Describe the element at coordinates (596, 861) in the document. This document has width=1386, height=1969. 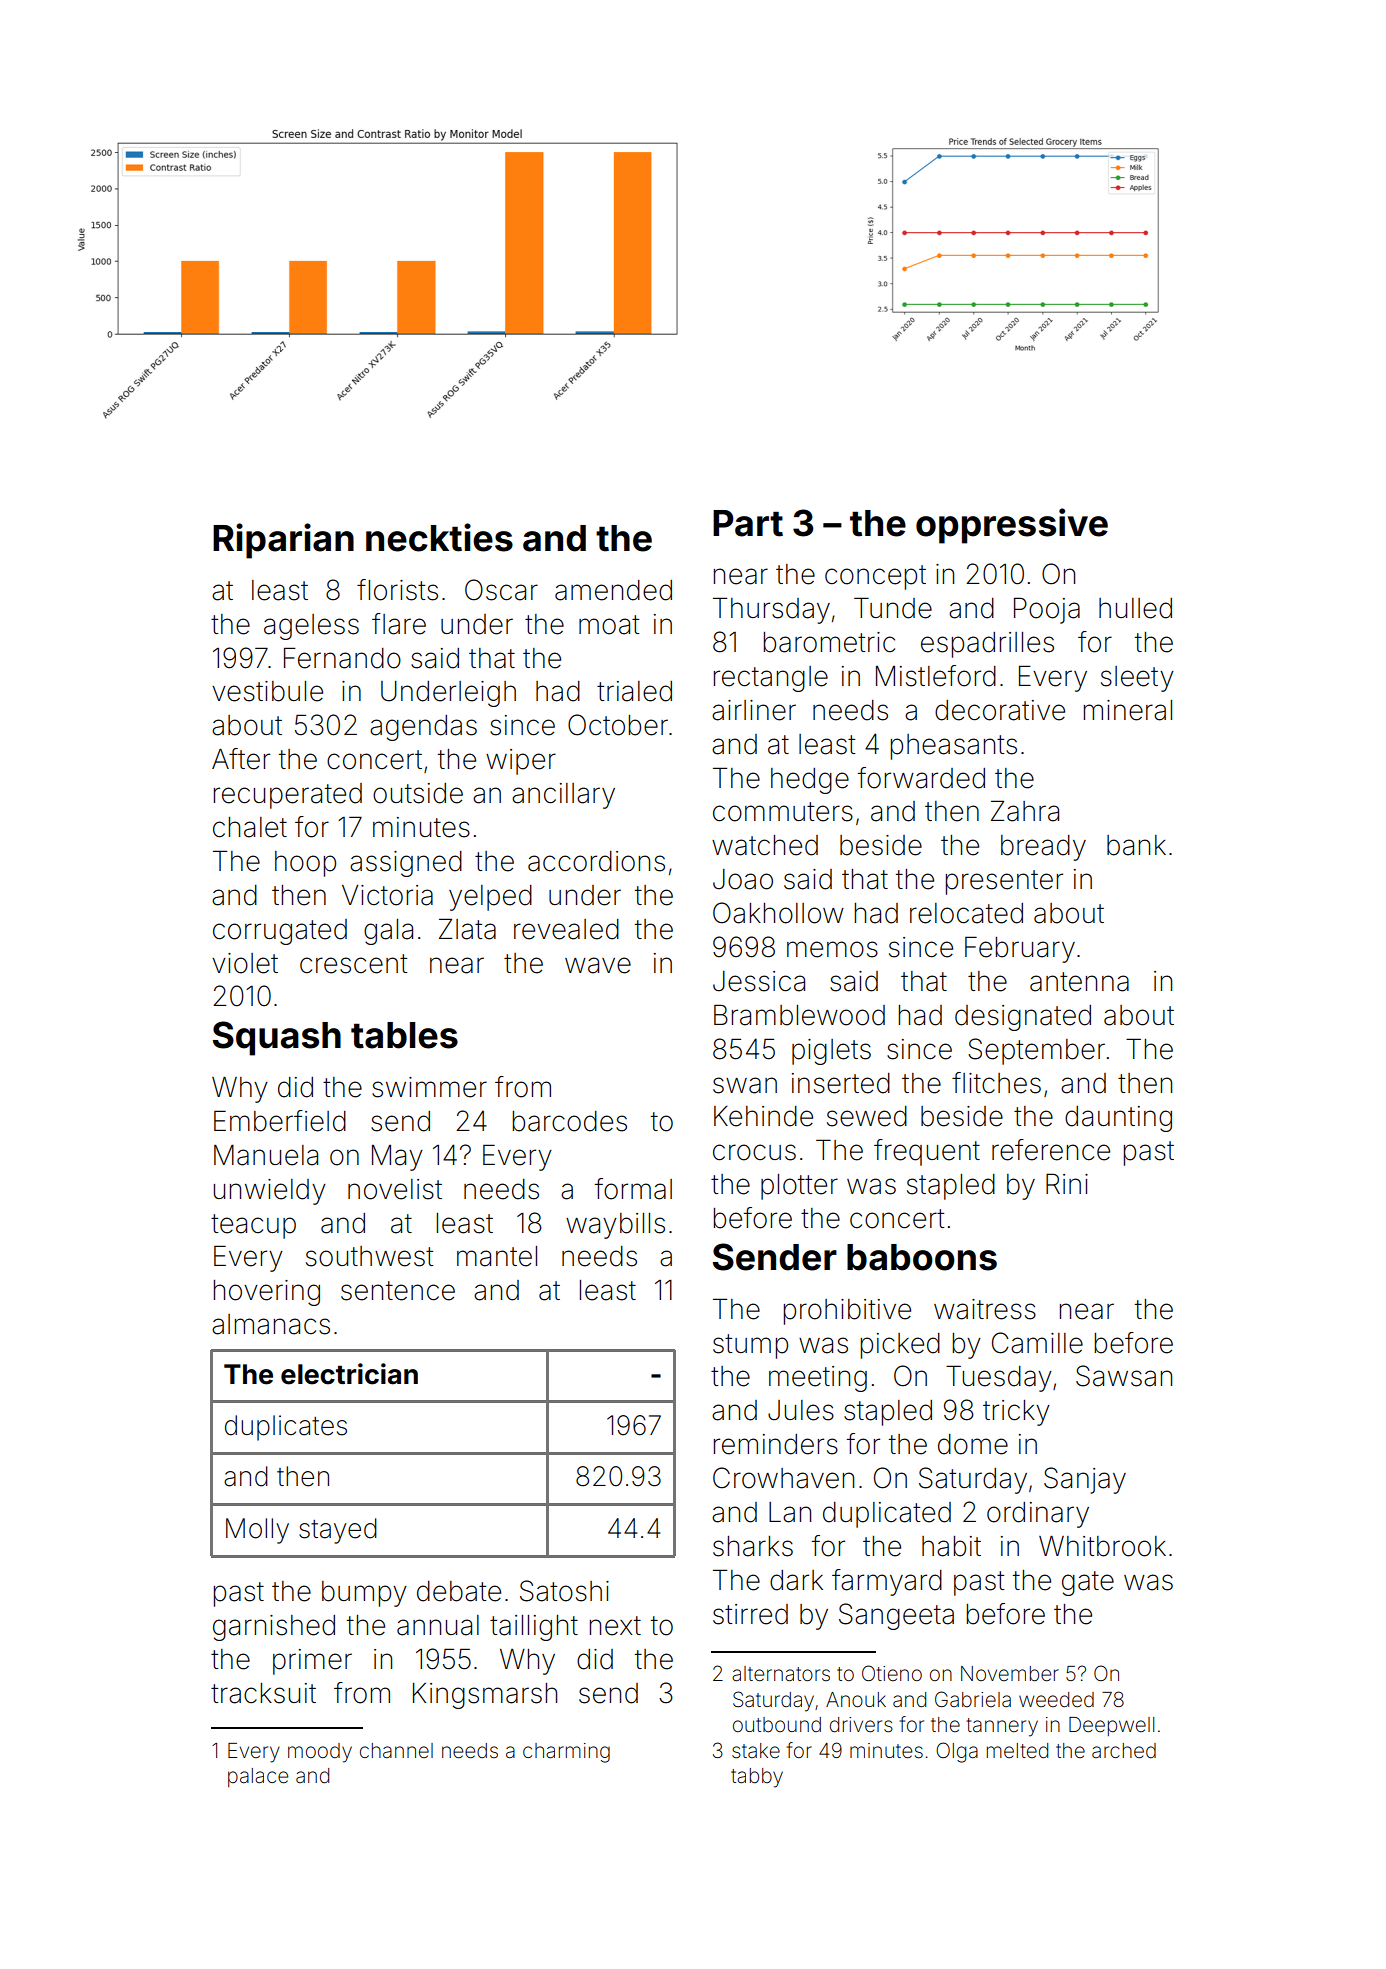
I see `accordions` at that location.
